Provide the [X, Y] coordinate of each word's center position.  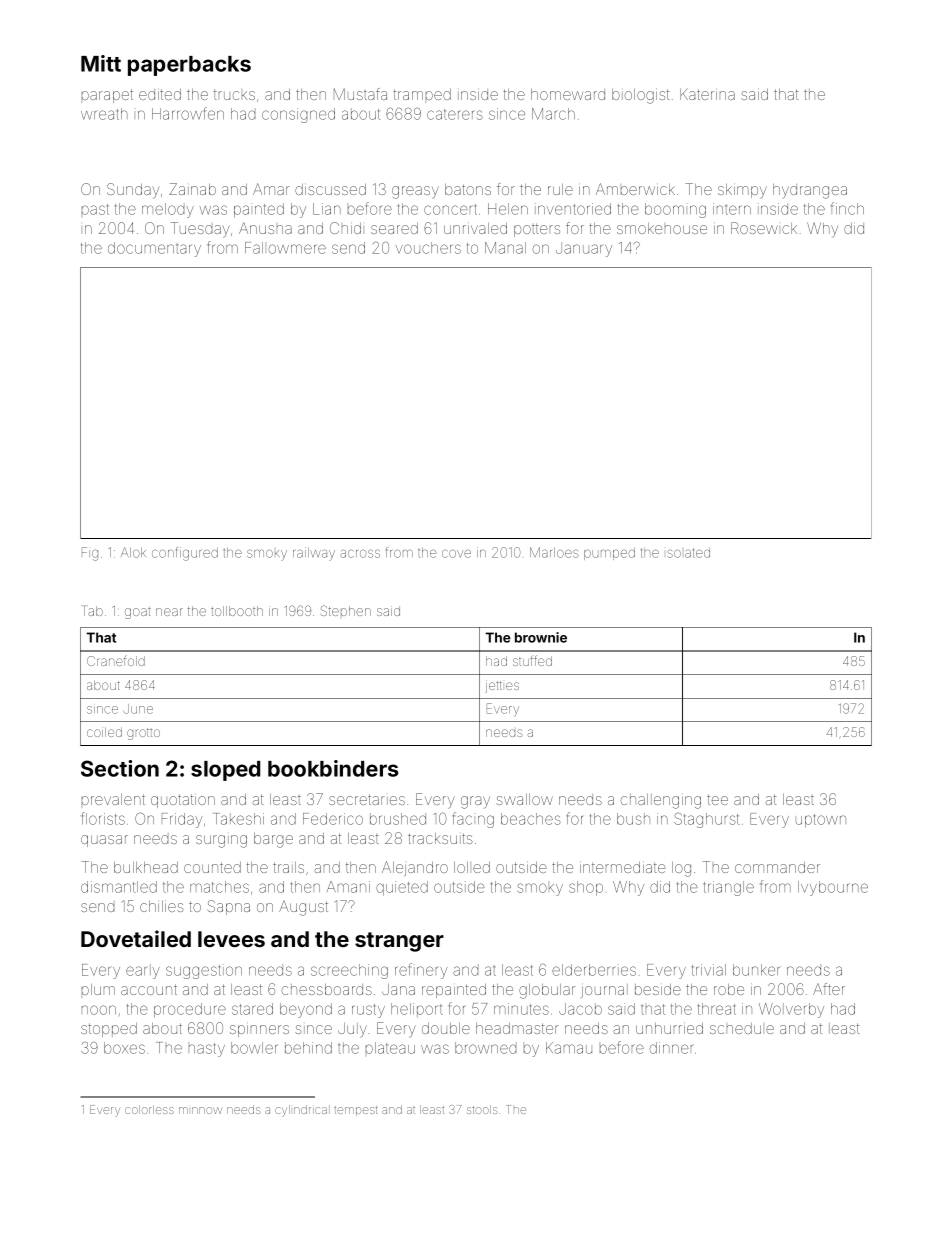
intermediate [622, 867]
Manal [505, 248]
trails [288, 867]
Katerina [707, 94]
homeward [568, 94]
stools [482, 1109]
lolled [472, 867]
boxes [124, 1048]
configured [185, 554]
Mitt [101, 63]
